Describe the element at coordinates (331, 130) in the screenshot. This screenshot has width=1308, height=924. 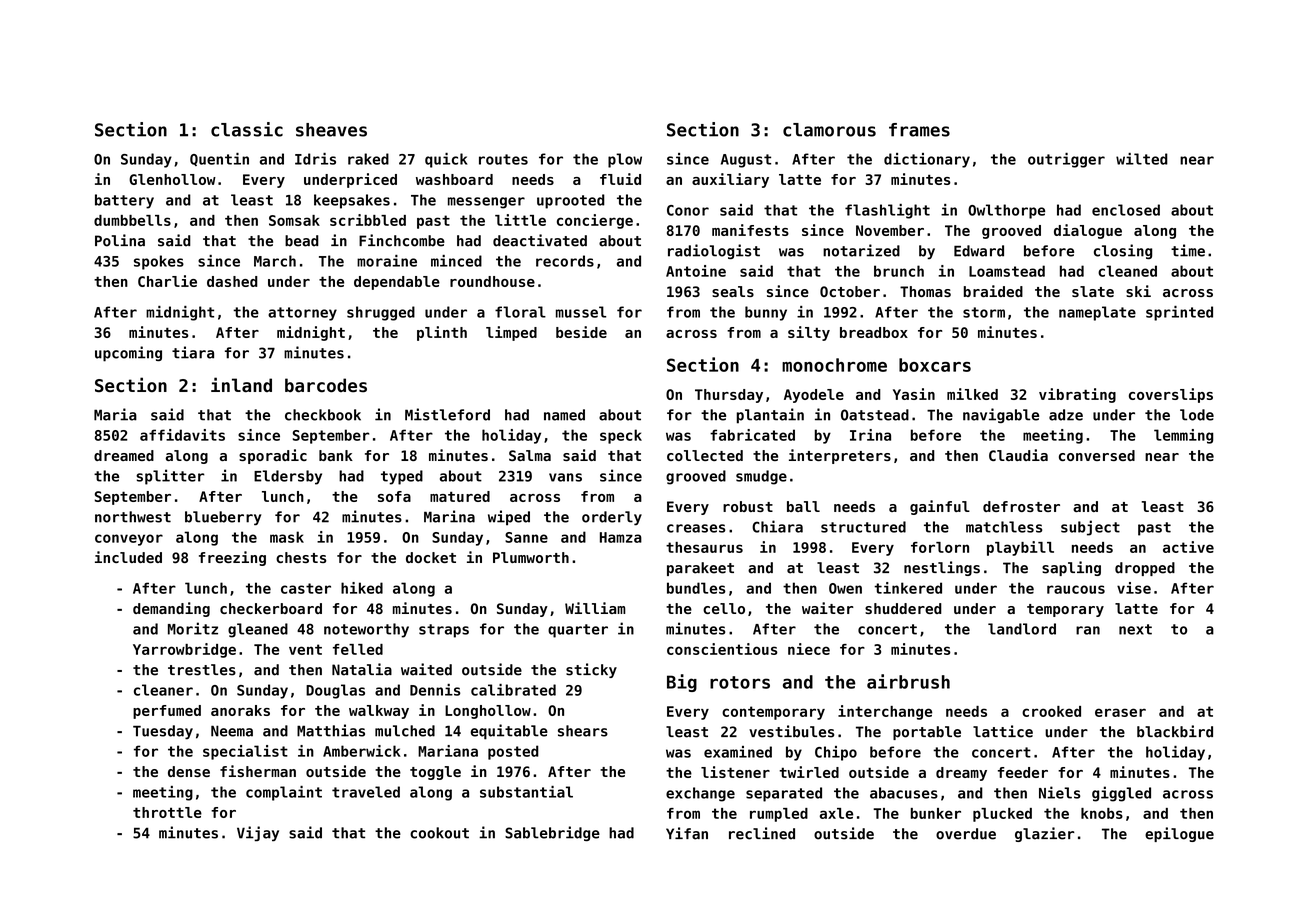
I see `sheaves` at that location.
